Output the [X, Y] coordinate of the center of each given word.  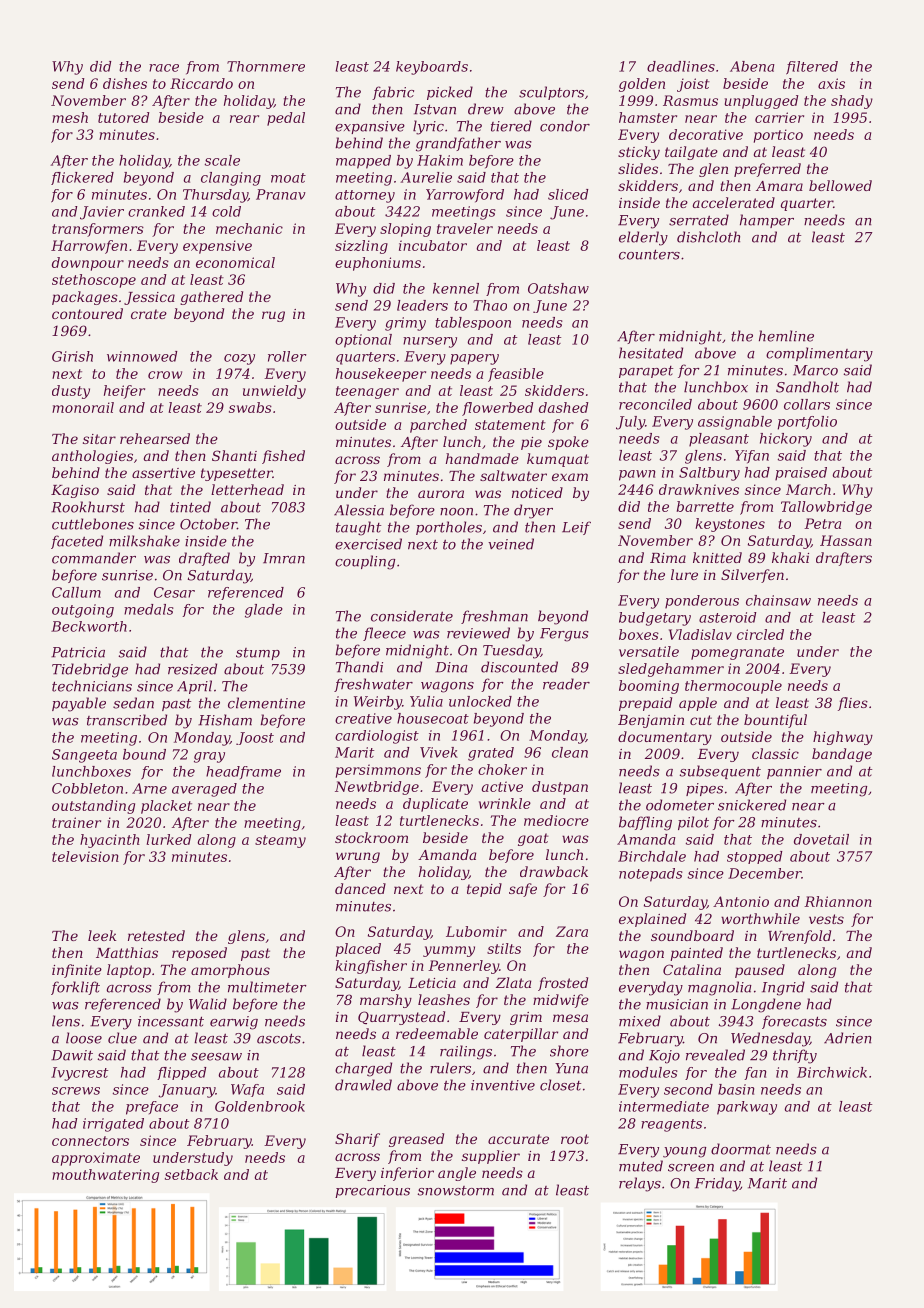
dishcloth [708, 237]
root [575, 1139]
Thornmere [266, 66]
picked [450, 93]
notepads [651, 875]
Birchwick [832, 1072]
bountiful [775, 721]
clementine [266, 703]
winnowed [142, 356]
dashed [563, 407]
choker [502, 769]
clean [570, 752]
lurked [168, 839]
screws [76, 1091]
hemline [786, 336]
